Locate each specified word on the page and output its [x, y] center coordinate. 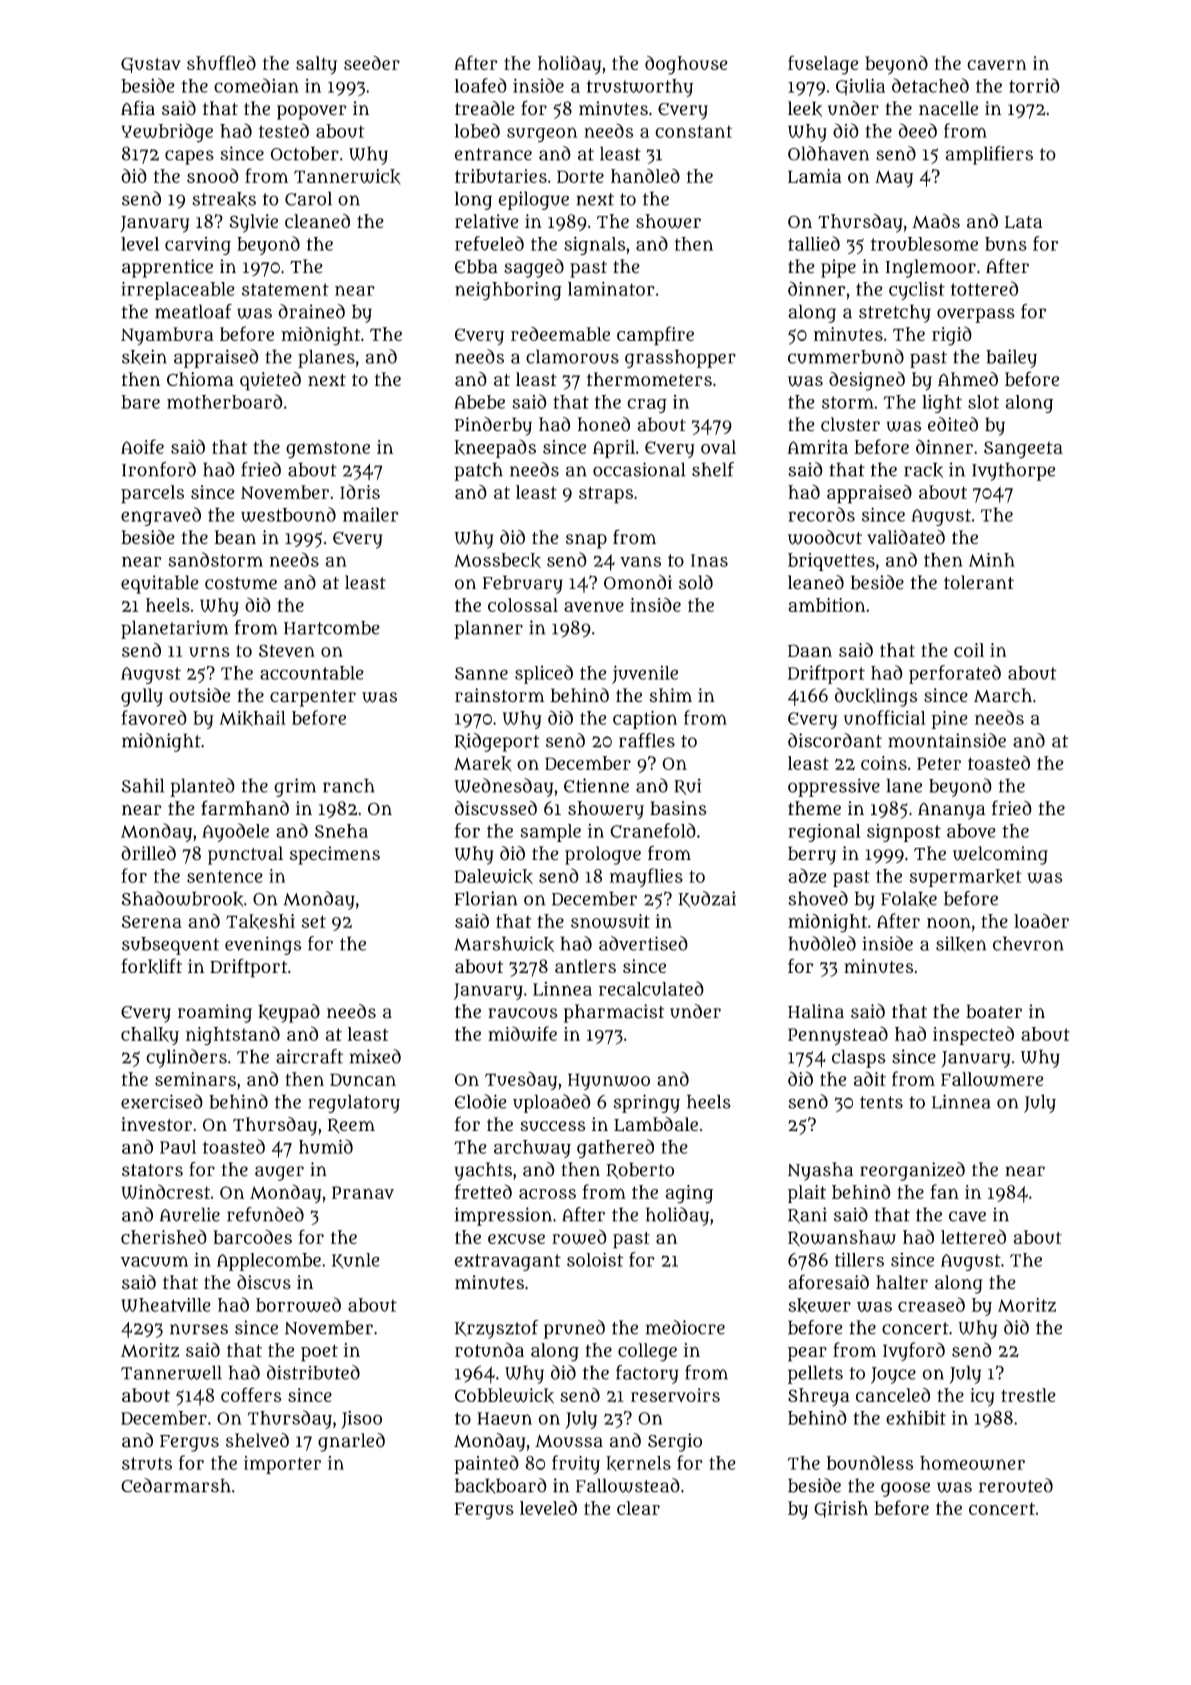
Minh [992, 560]
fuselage [823, 65]
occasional [639, 469]
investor [156, 1124]
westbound [288, 514]
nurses [199, 1329]
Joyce [893, 1375]
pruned [574, 1329]
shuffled [221, 62]
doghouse [686, 65]
